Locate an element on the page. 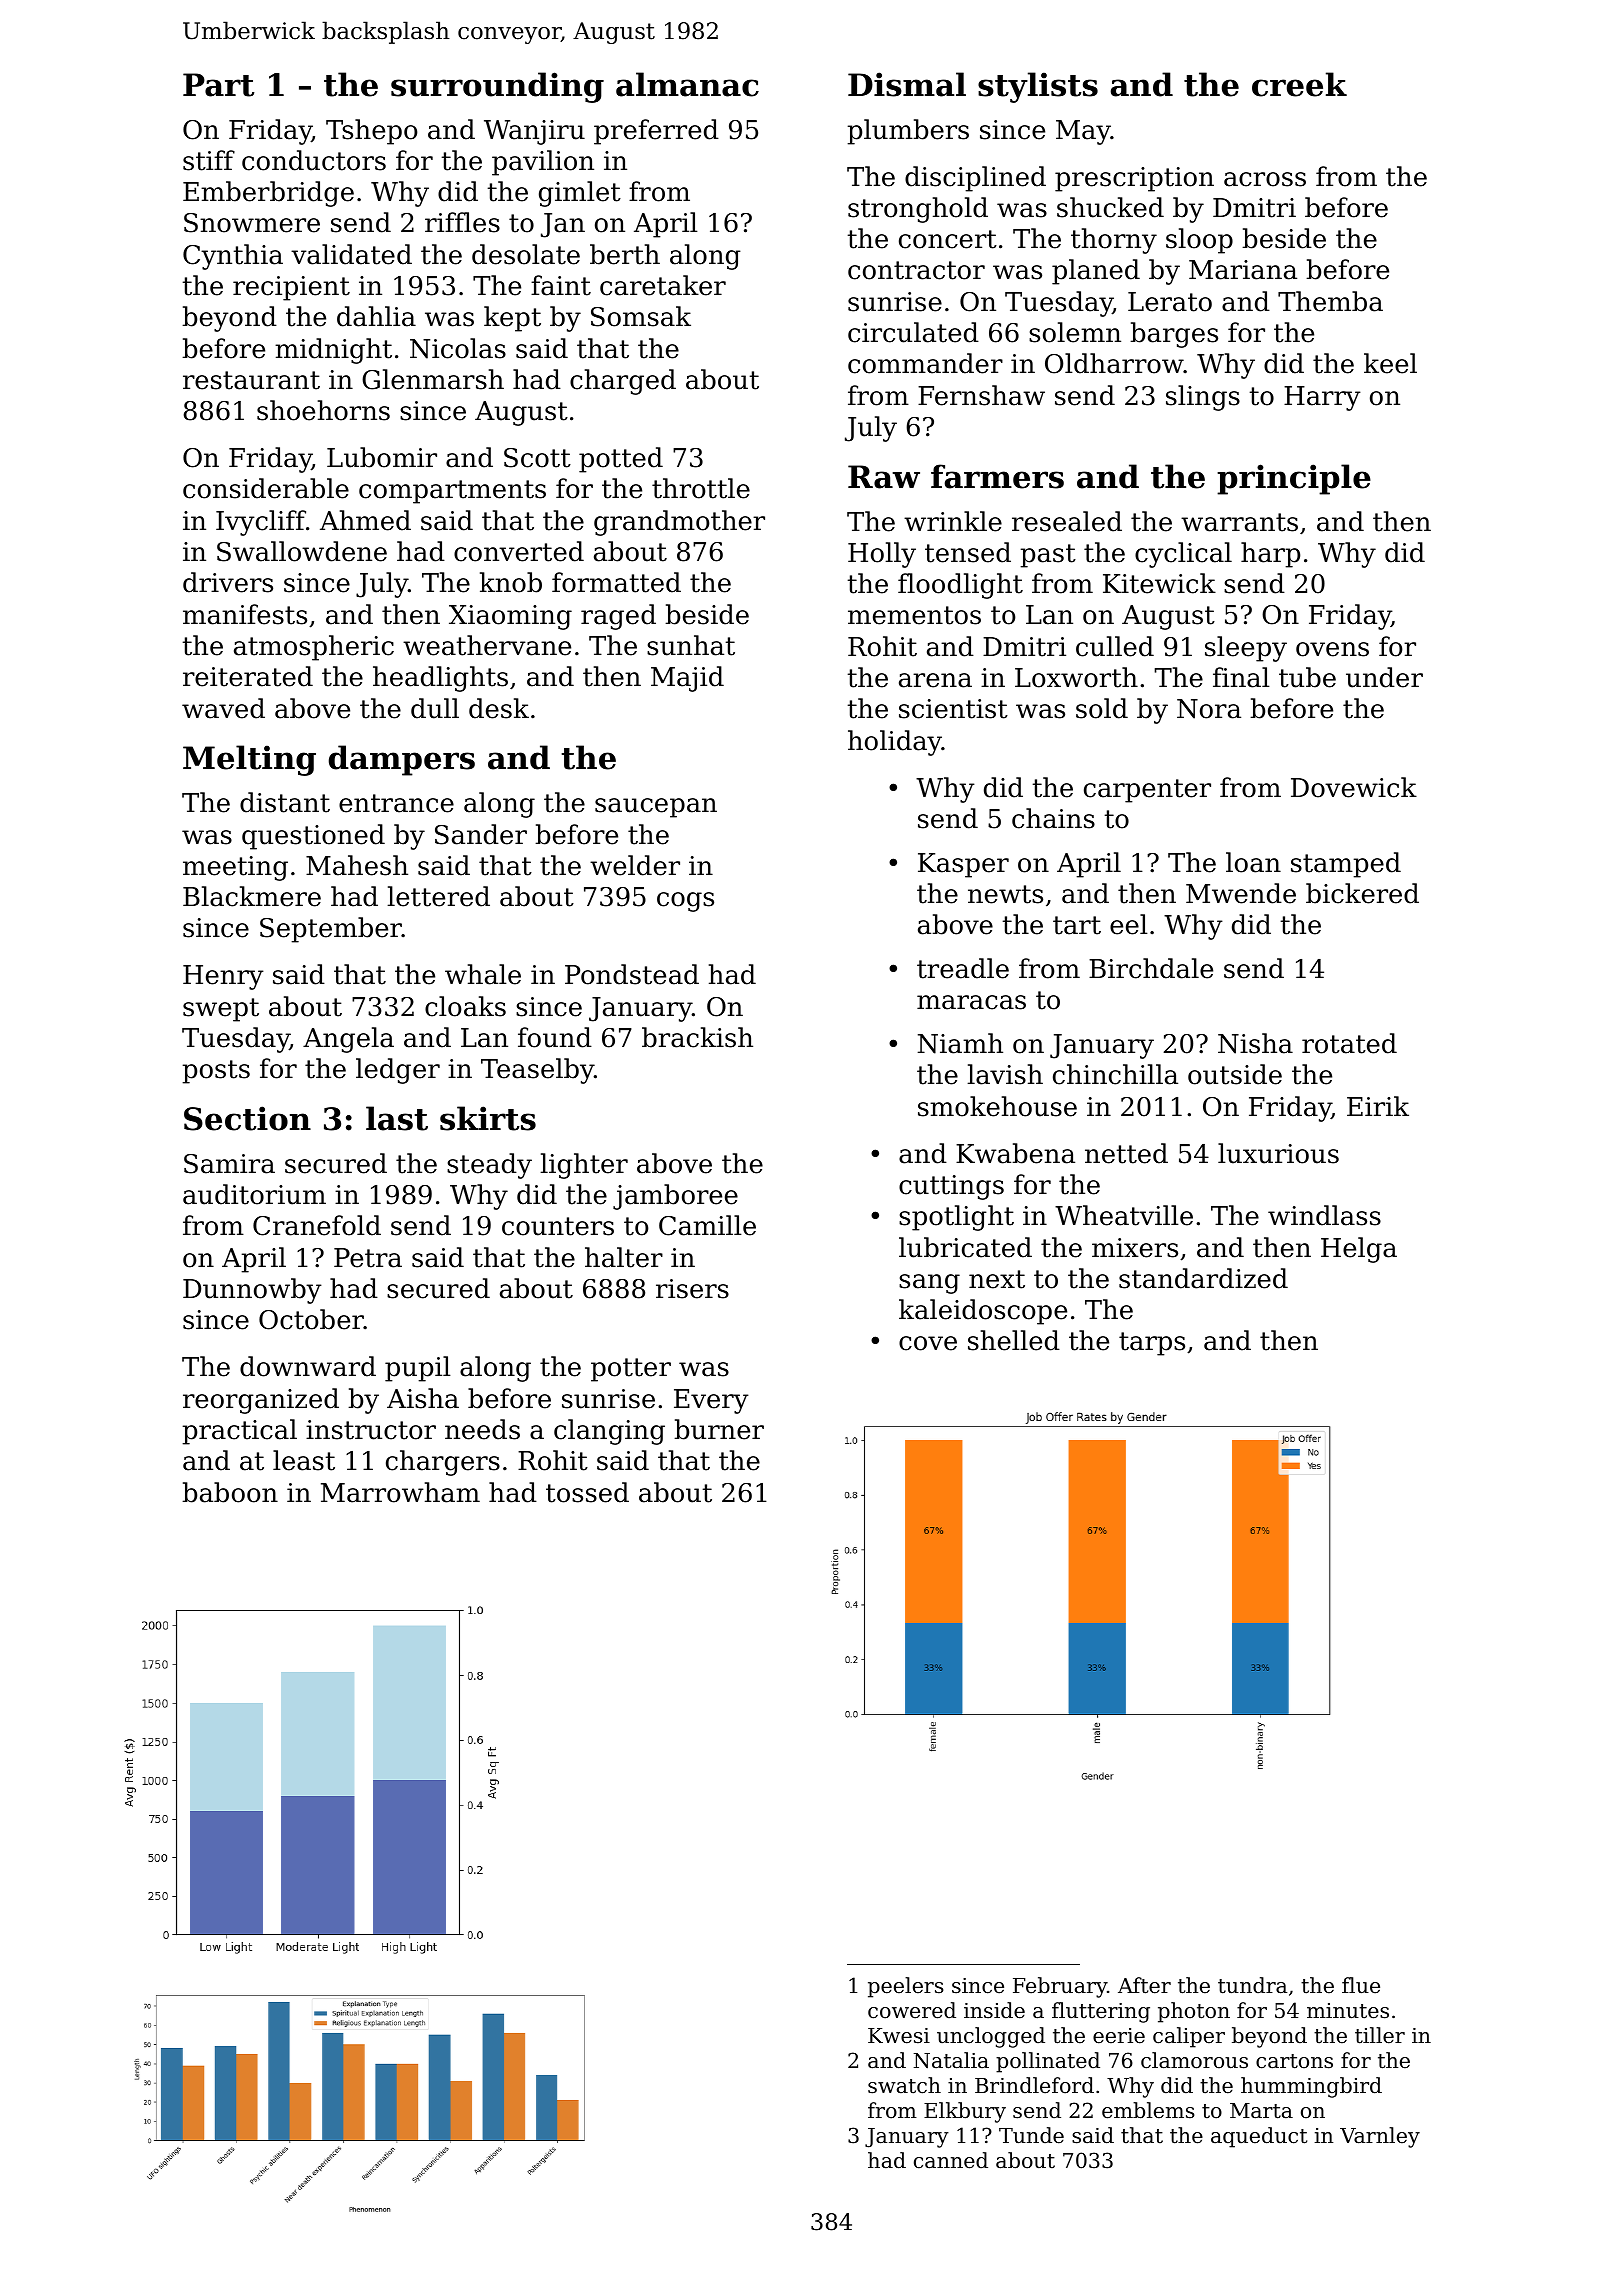  rotated is located at coordinates (1349, 1043).
